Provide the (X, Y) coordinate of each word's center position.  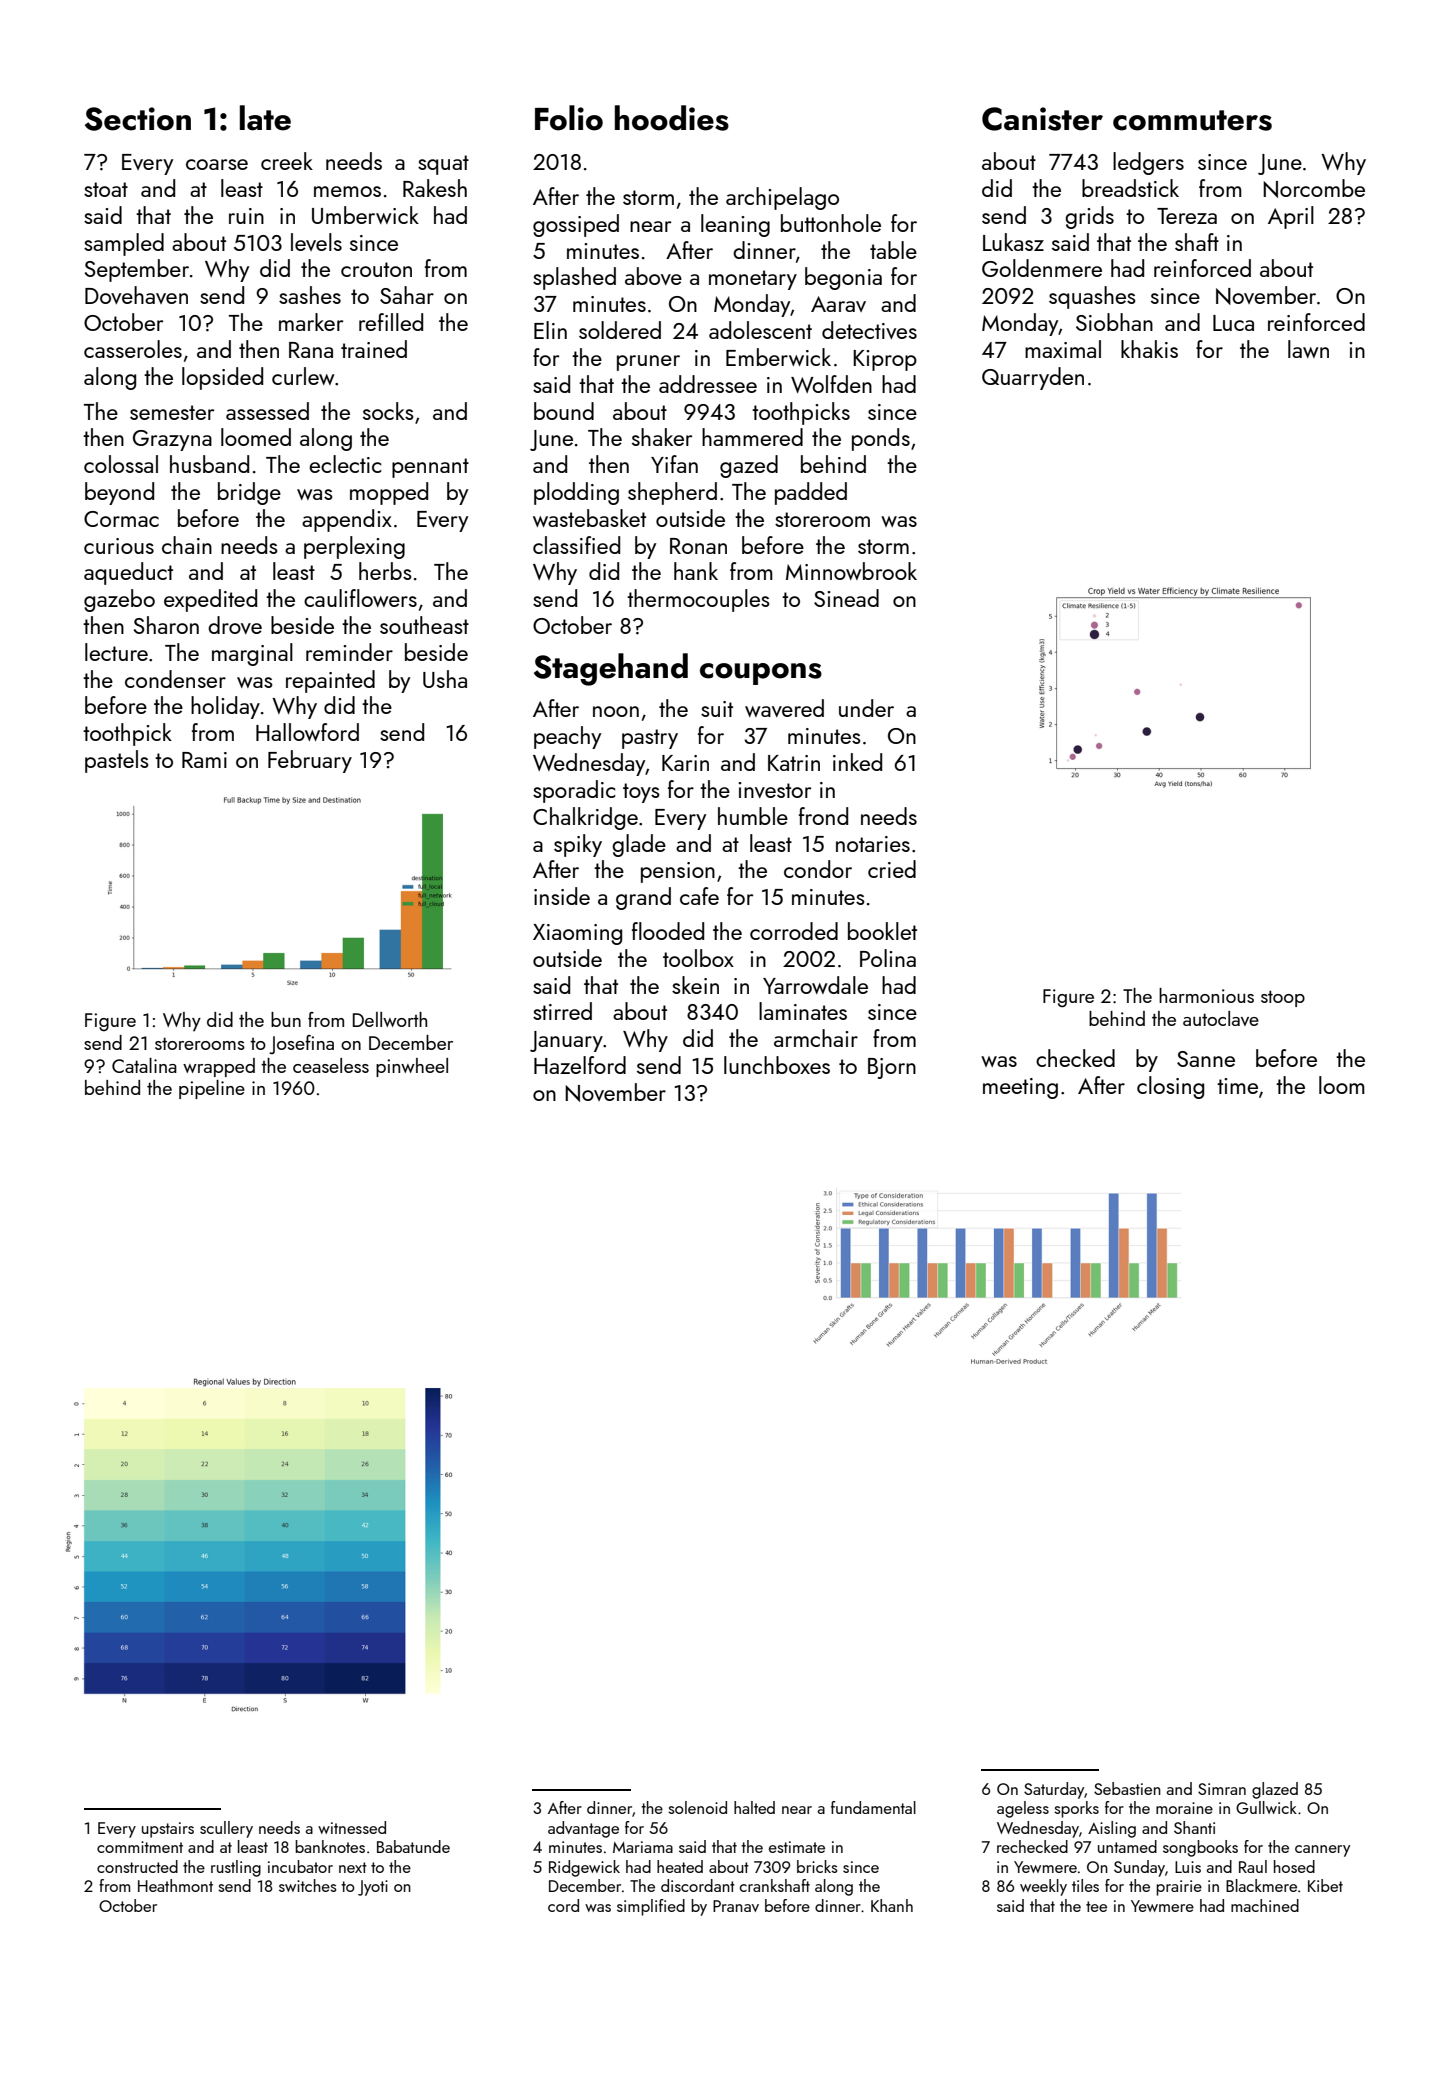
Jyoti (373, 1888)
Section (138, 119)
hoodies (672, 118)
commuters (1192, 120)
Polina (888, 958)
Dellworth (390, 1019)
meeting (1020, 1088)
